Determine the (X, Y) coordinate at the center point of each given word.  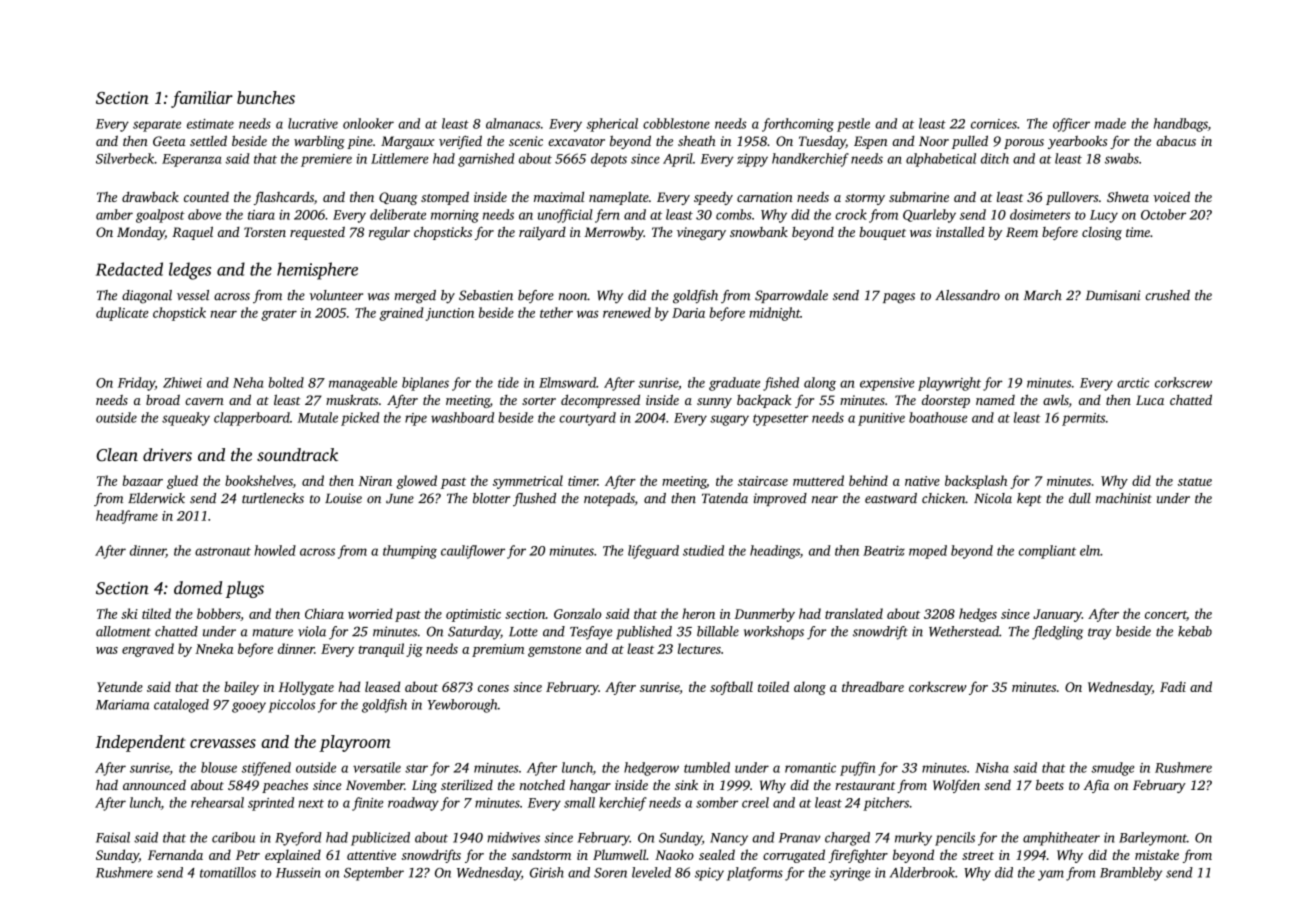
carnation (765, 197)
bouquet (883, 233)
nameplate (619, 198)
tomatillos (228, 872)
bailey (241, 688)
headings (775, 552)
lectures (699, 648)
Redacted (129, 269)
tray (1099, 634)
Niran (375, 481)
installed (960, 231)
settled (208, 140)
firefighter (858, 856)
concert (1165, 615)
